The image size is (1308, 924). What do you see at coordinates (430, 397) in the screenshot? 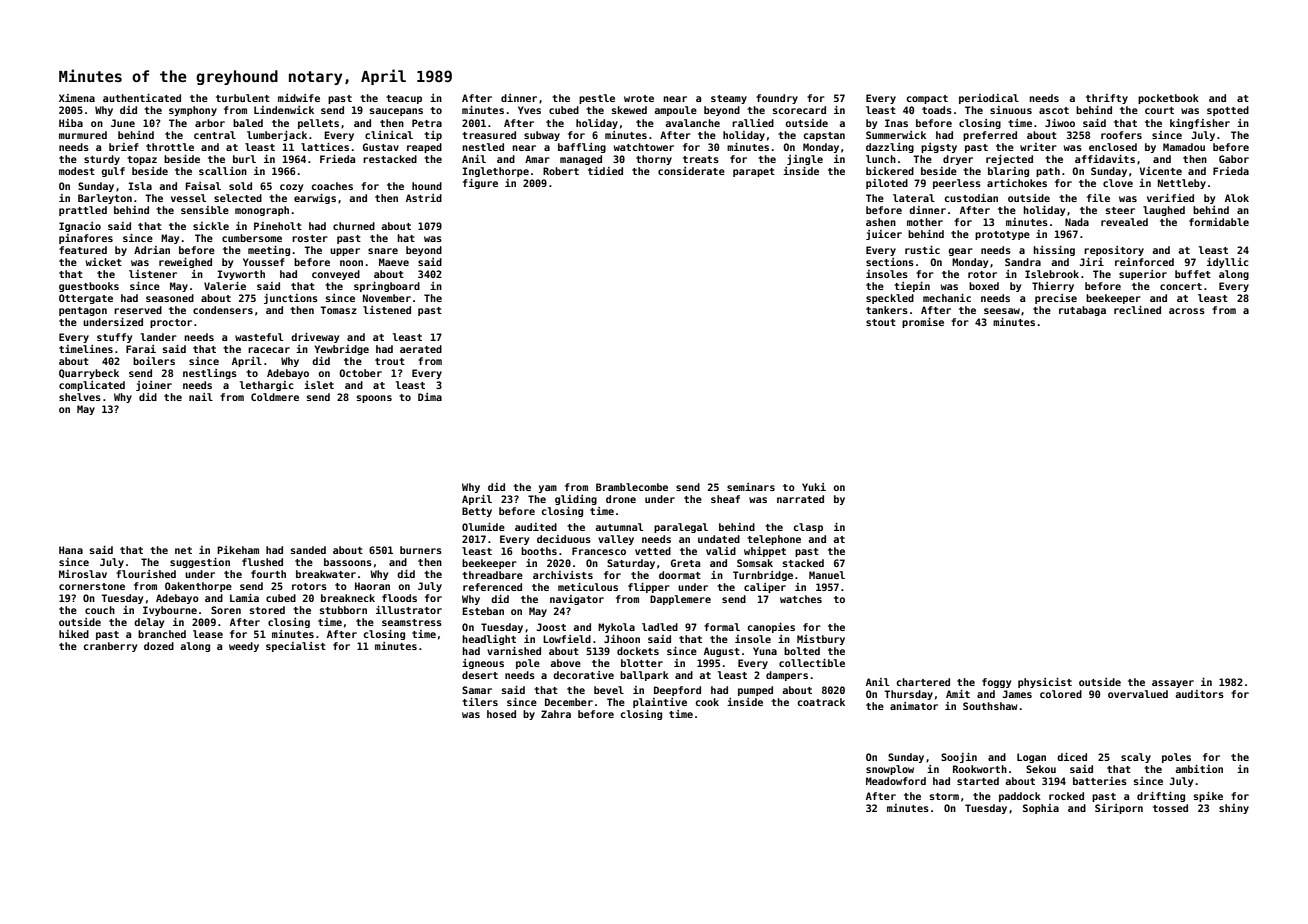
I see `Dima` at bounding box center [430, 397].
